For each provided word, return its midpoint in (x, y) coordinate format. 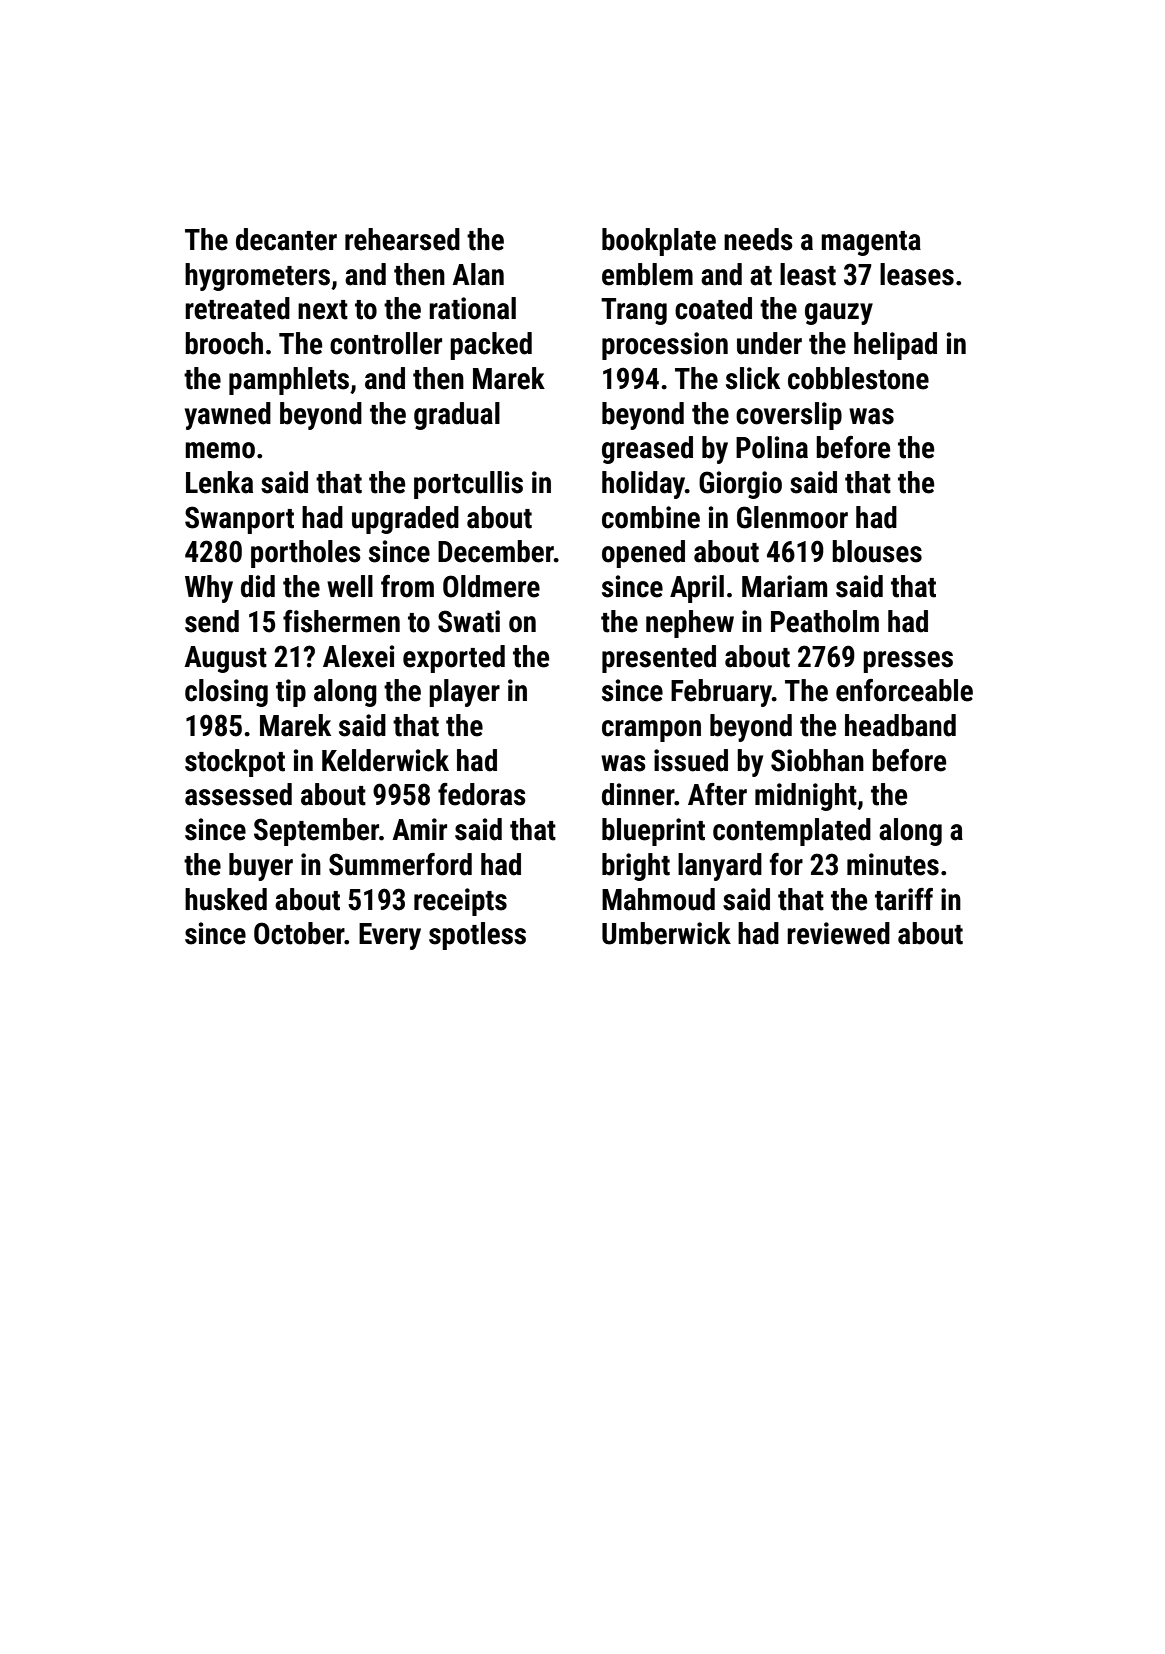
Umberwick (666, 933)
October (299, 933)
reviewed (838, 933)
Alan (478, 274)
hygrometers (257, 277)
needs (758, 239)
